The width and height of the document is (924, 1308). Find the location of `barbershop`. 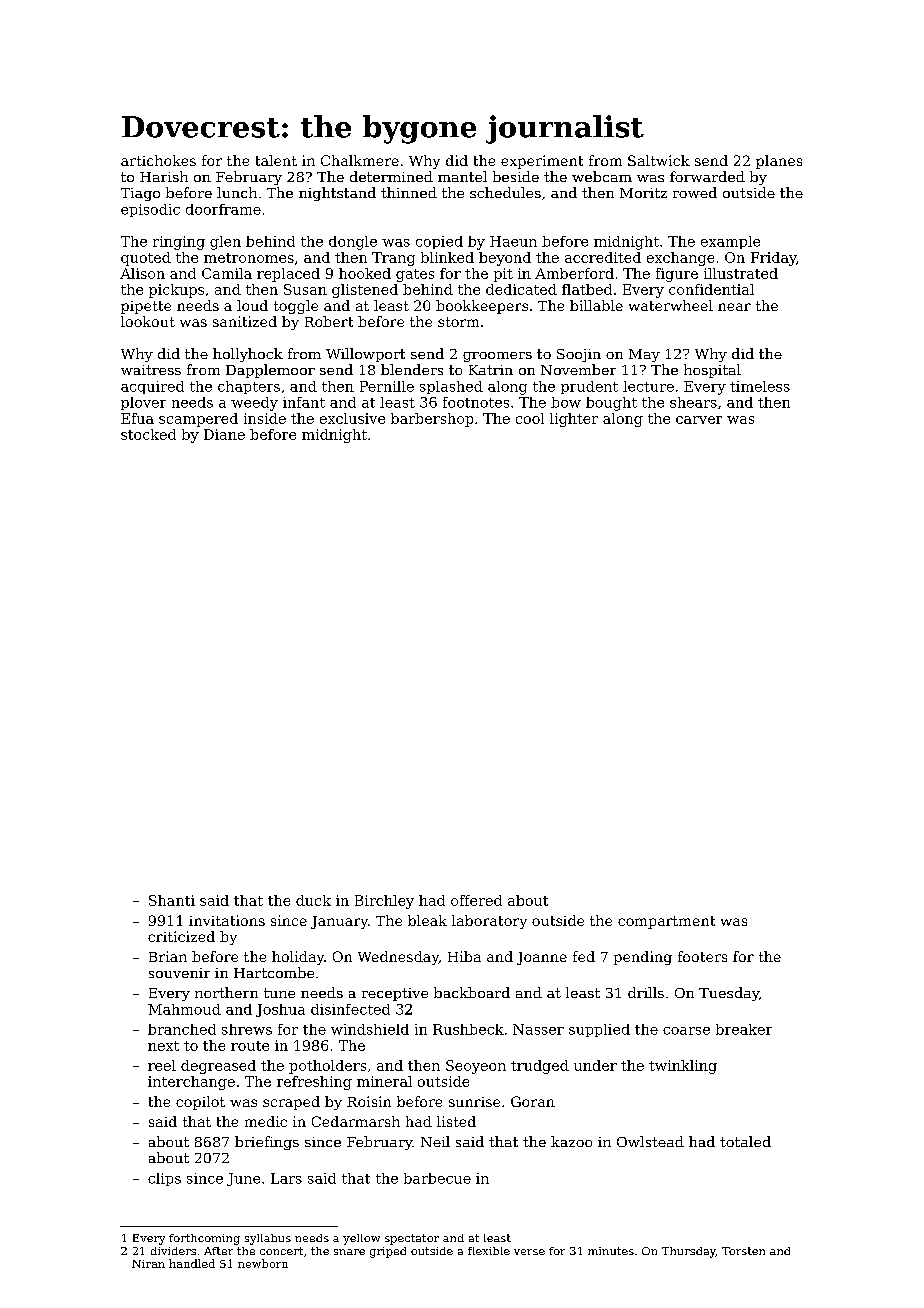

barbershop is located at coordinates (432, 420).
